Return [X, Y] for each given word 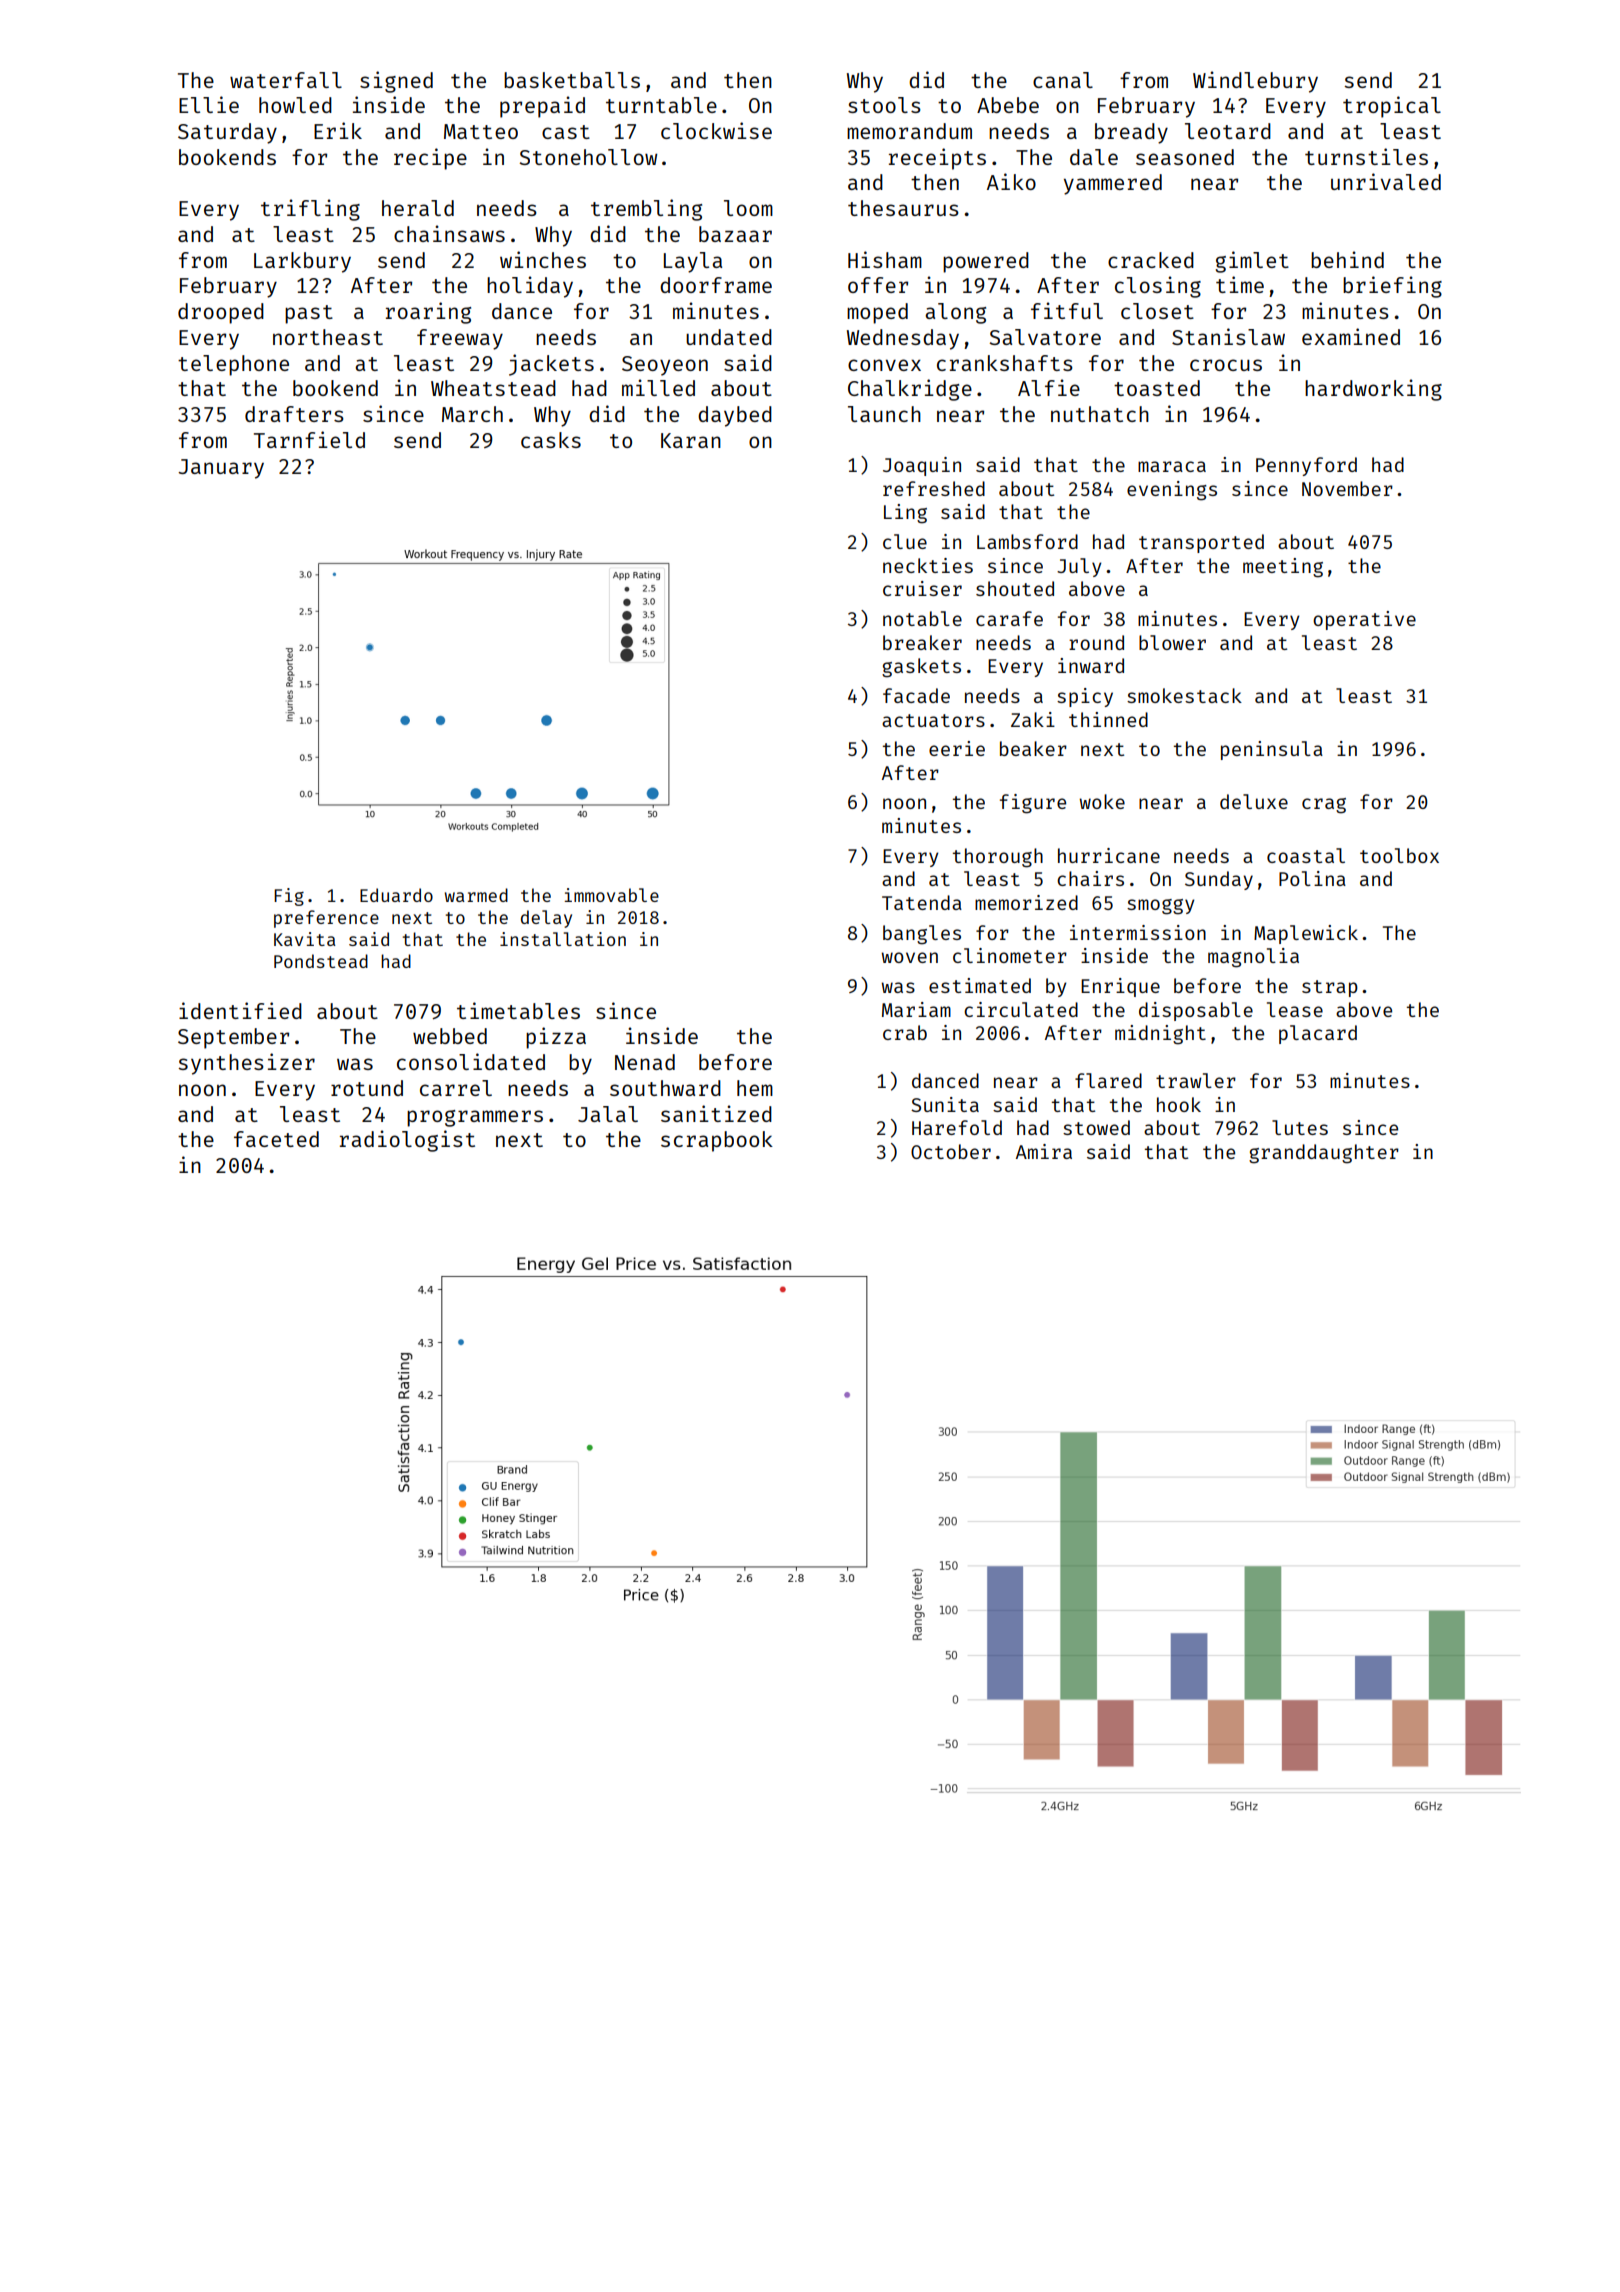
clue [905, 541]
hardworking [1373, 390]
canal [1063, 80]
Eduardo [396, 895]
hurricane [1109, 855]
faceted [276, 1139]
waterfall [286, 80]
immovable [611, 895]
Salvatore [1045, 337]
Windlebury [1255, 82]
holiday [530, 287]
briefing [1392, 287]
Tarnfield [309, 439]
